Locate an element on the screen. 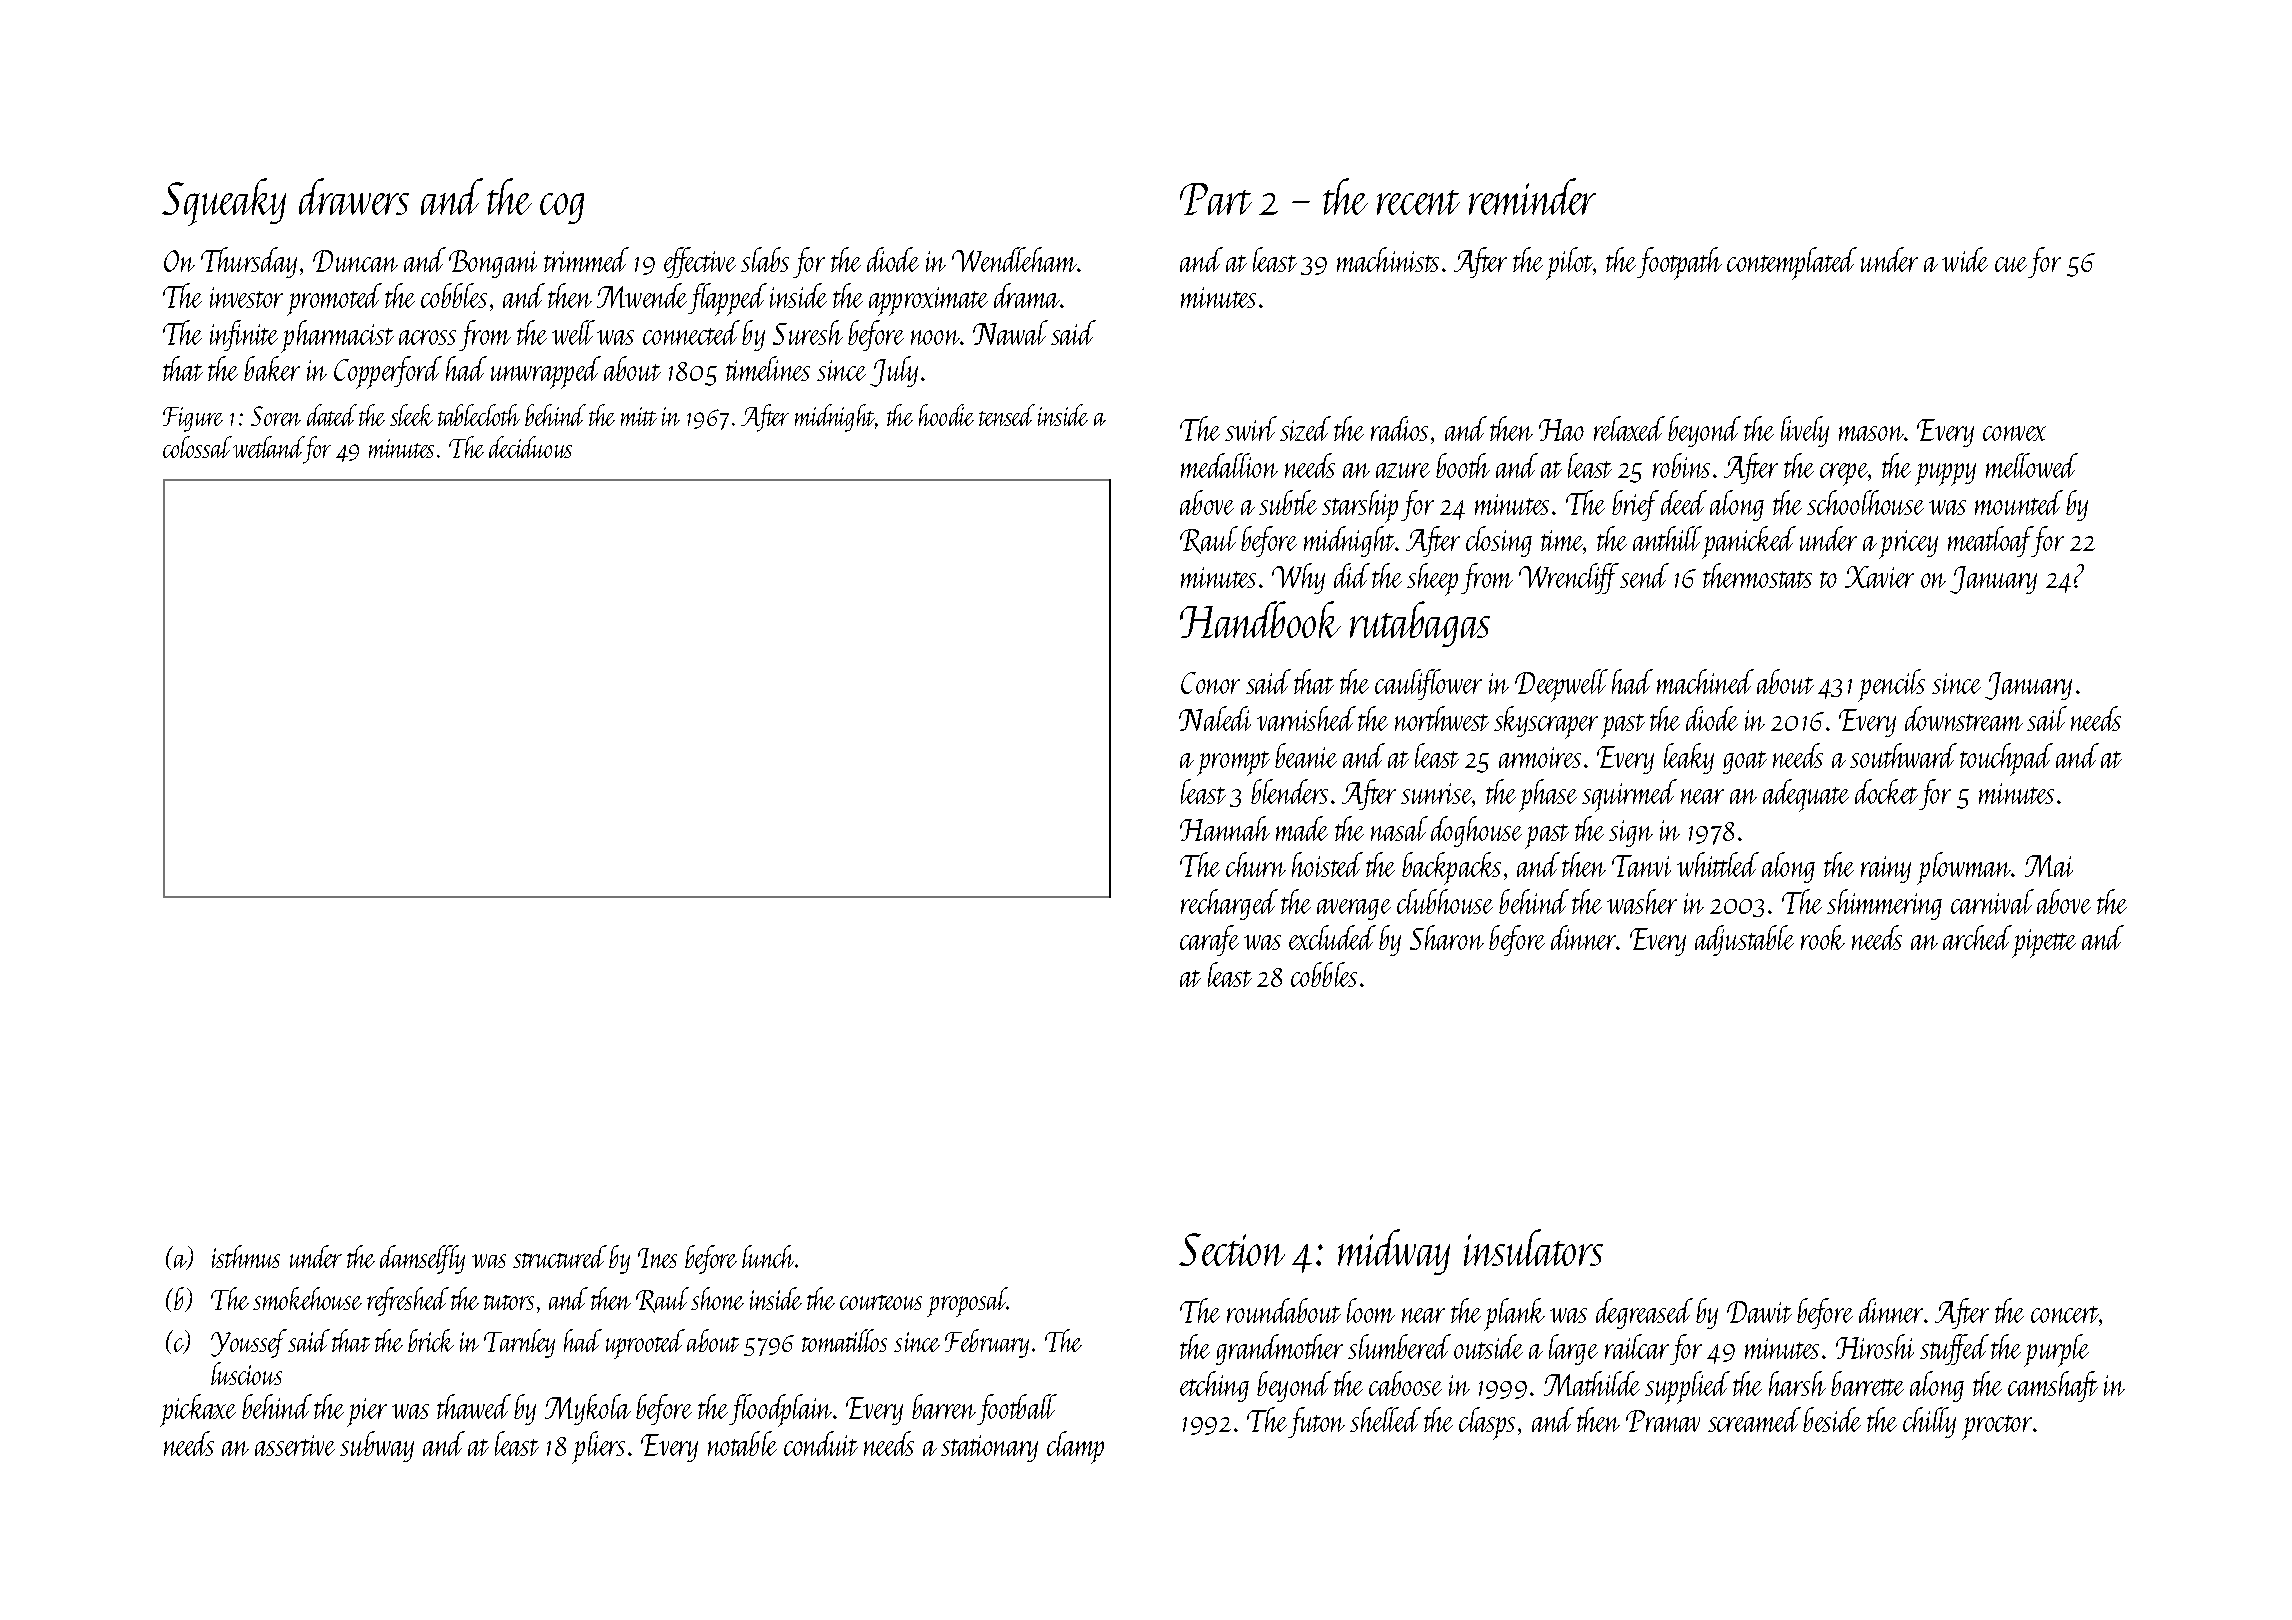  sign is located at coordinates (1631, 833).
